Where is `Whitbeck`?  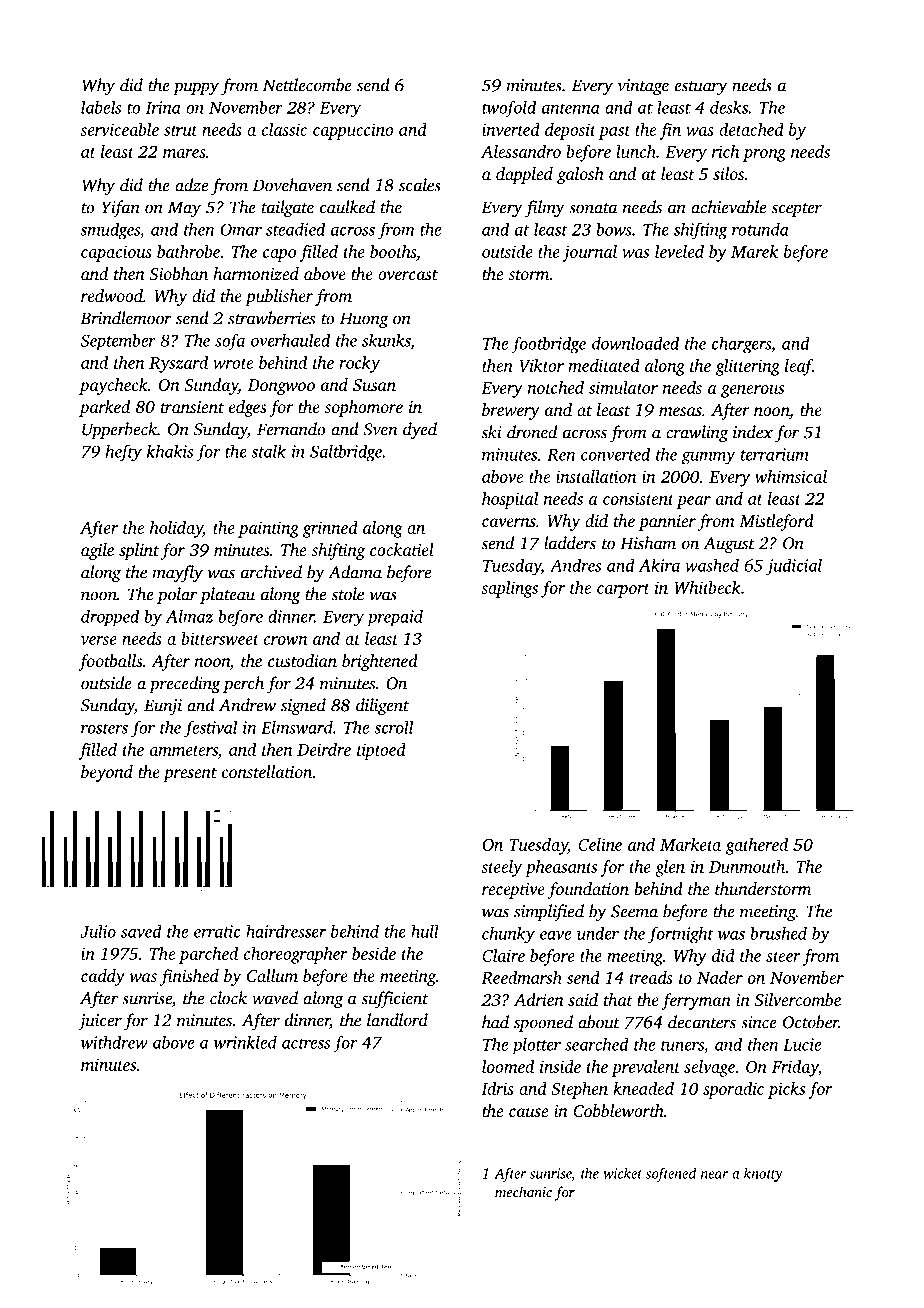
Whitbeck is located at coordinates (707, 587).
